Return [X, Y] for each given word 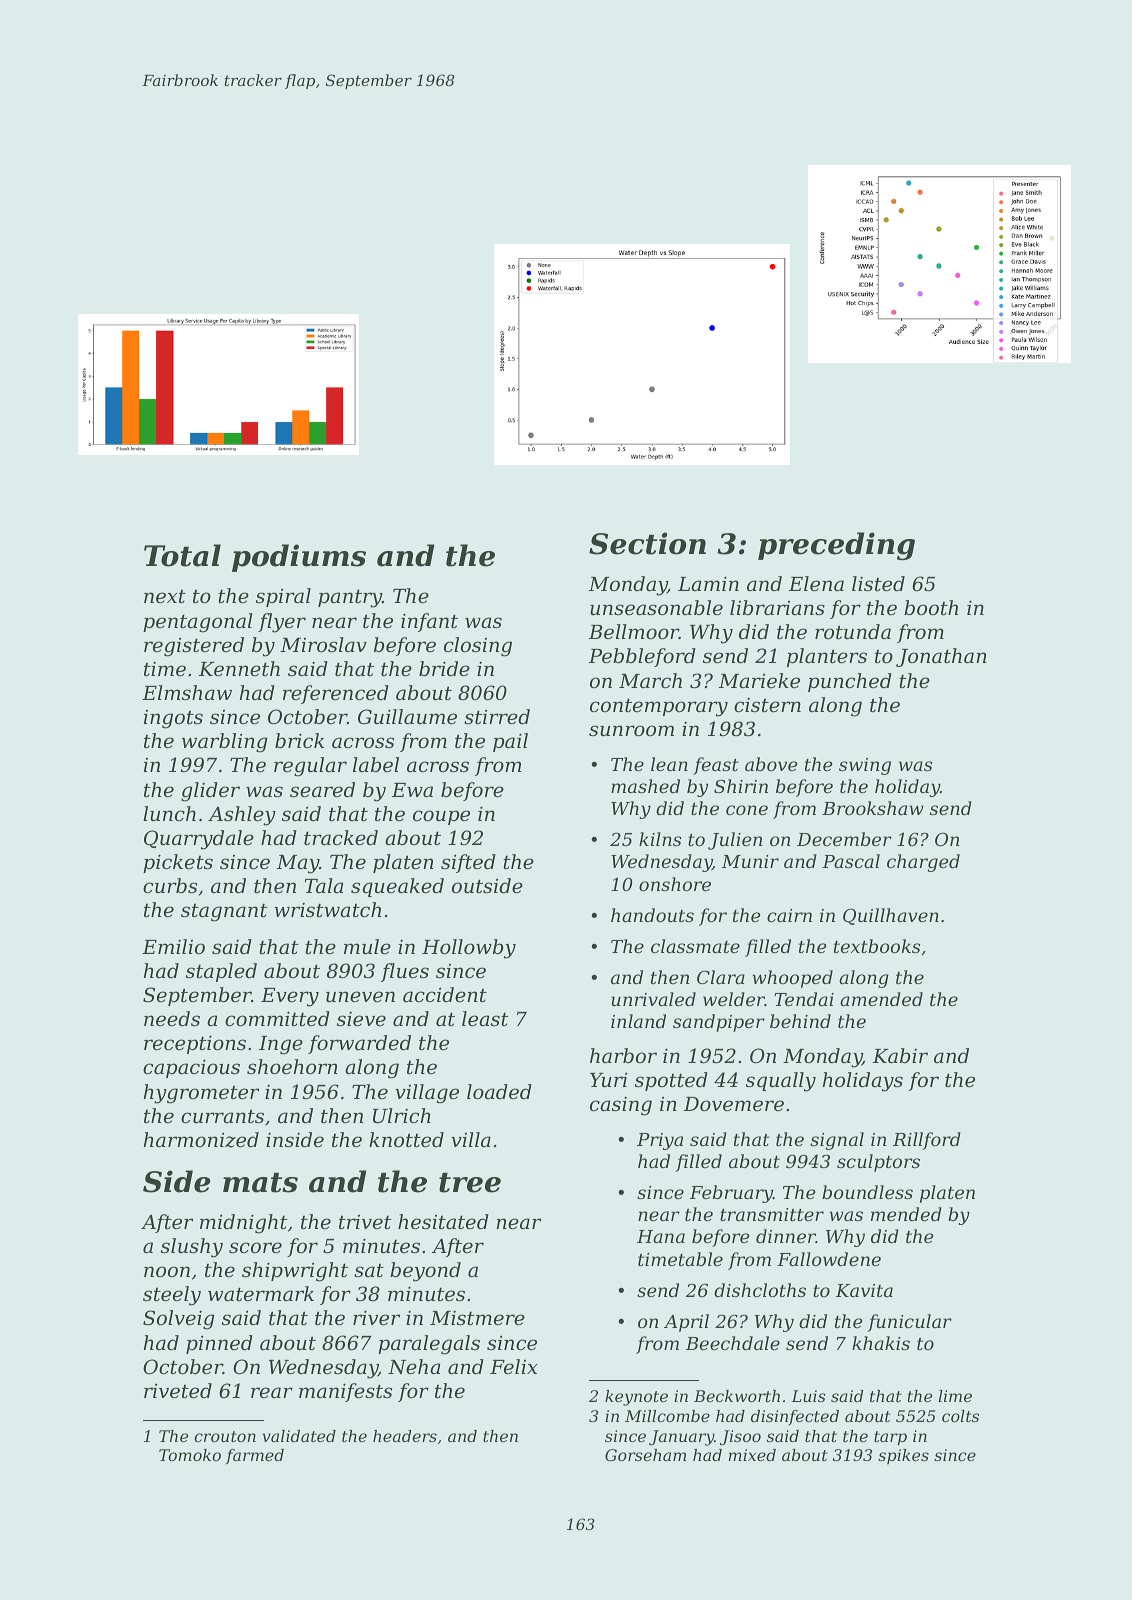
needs [172, 1018]
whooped [792, 979]
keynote [636, 1398]
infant [429, 622]
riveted [178, 1390]
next [165, 596]
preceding [836, 546]
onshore [675, 884]
